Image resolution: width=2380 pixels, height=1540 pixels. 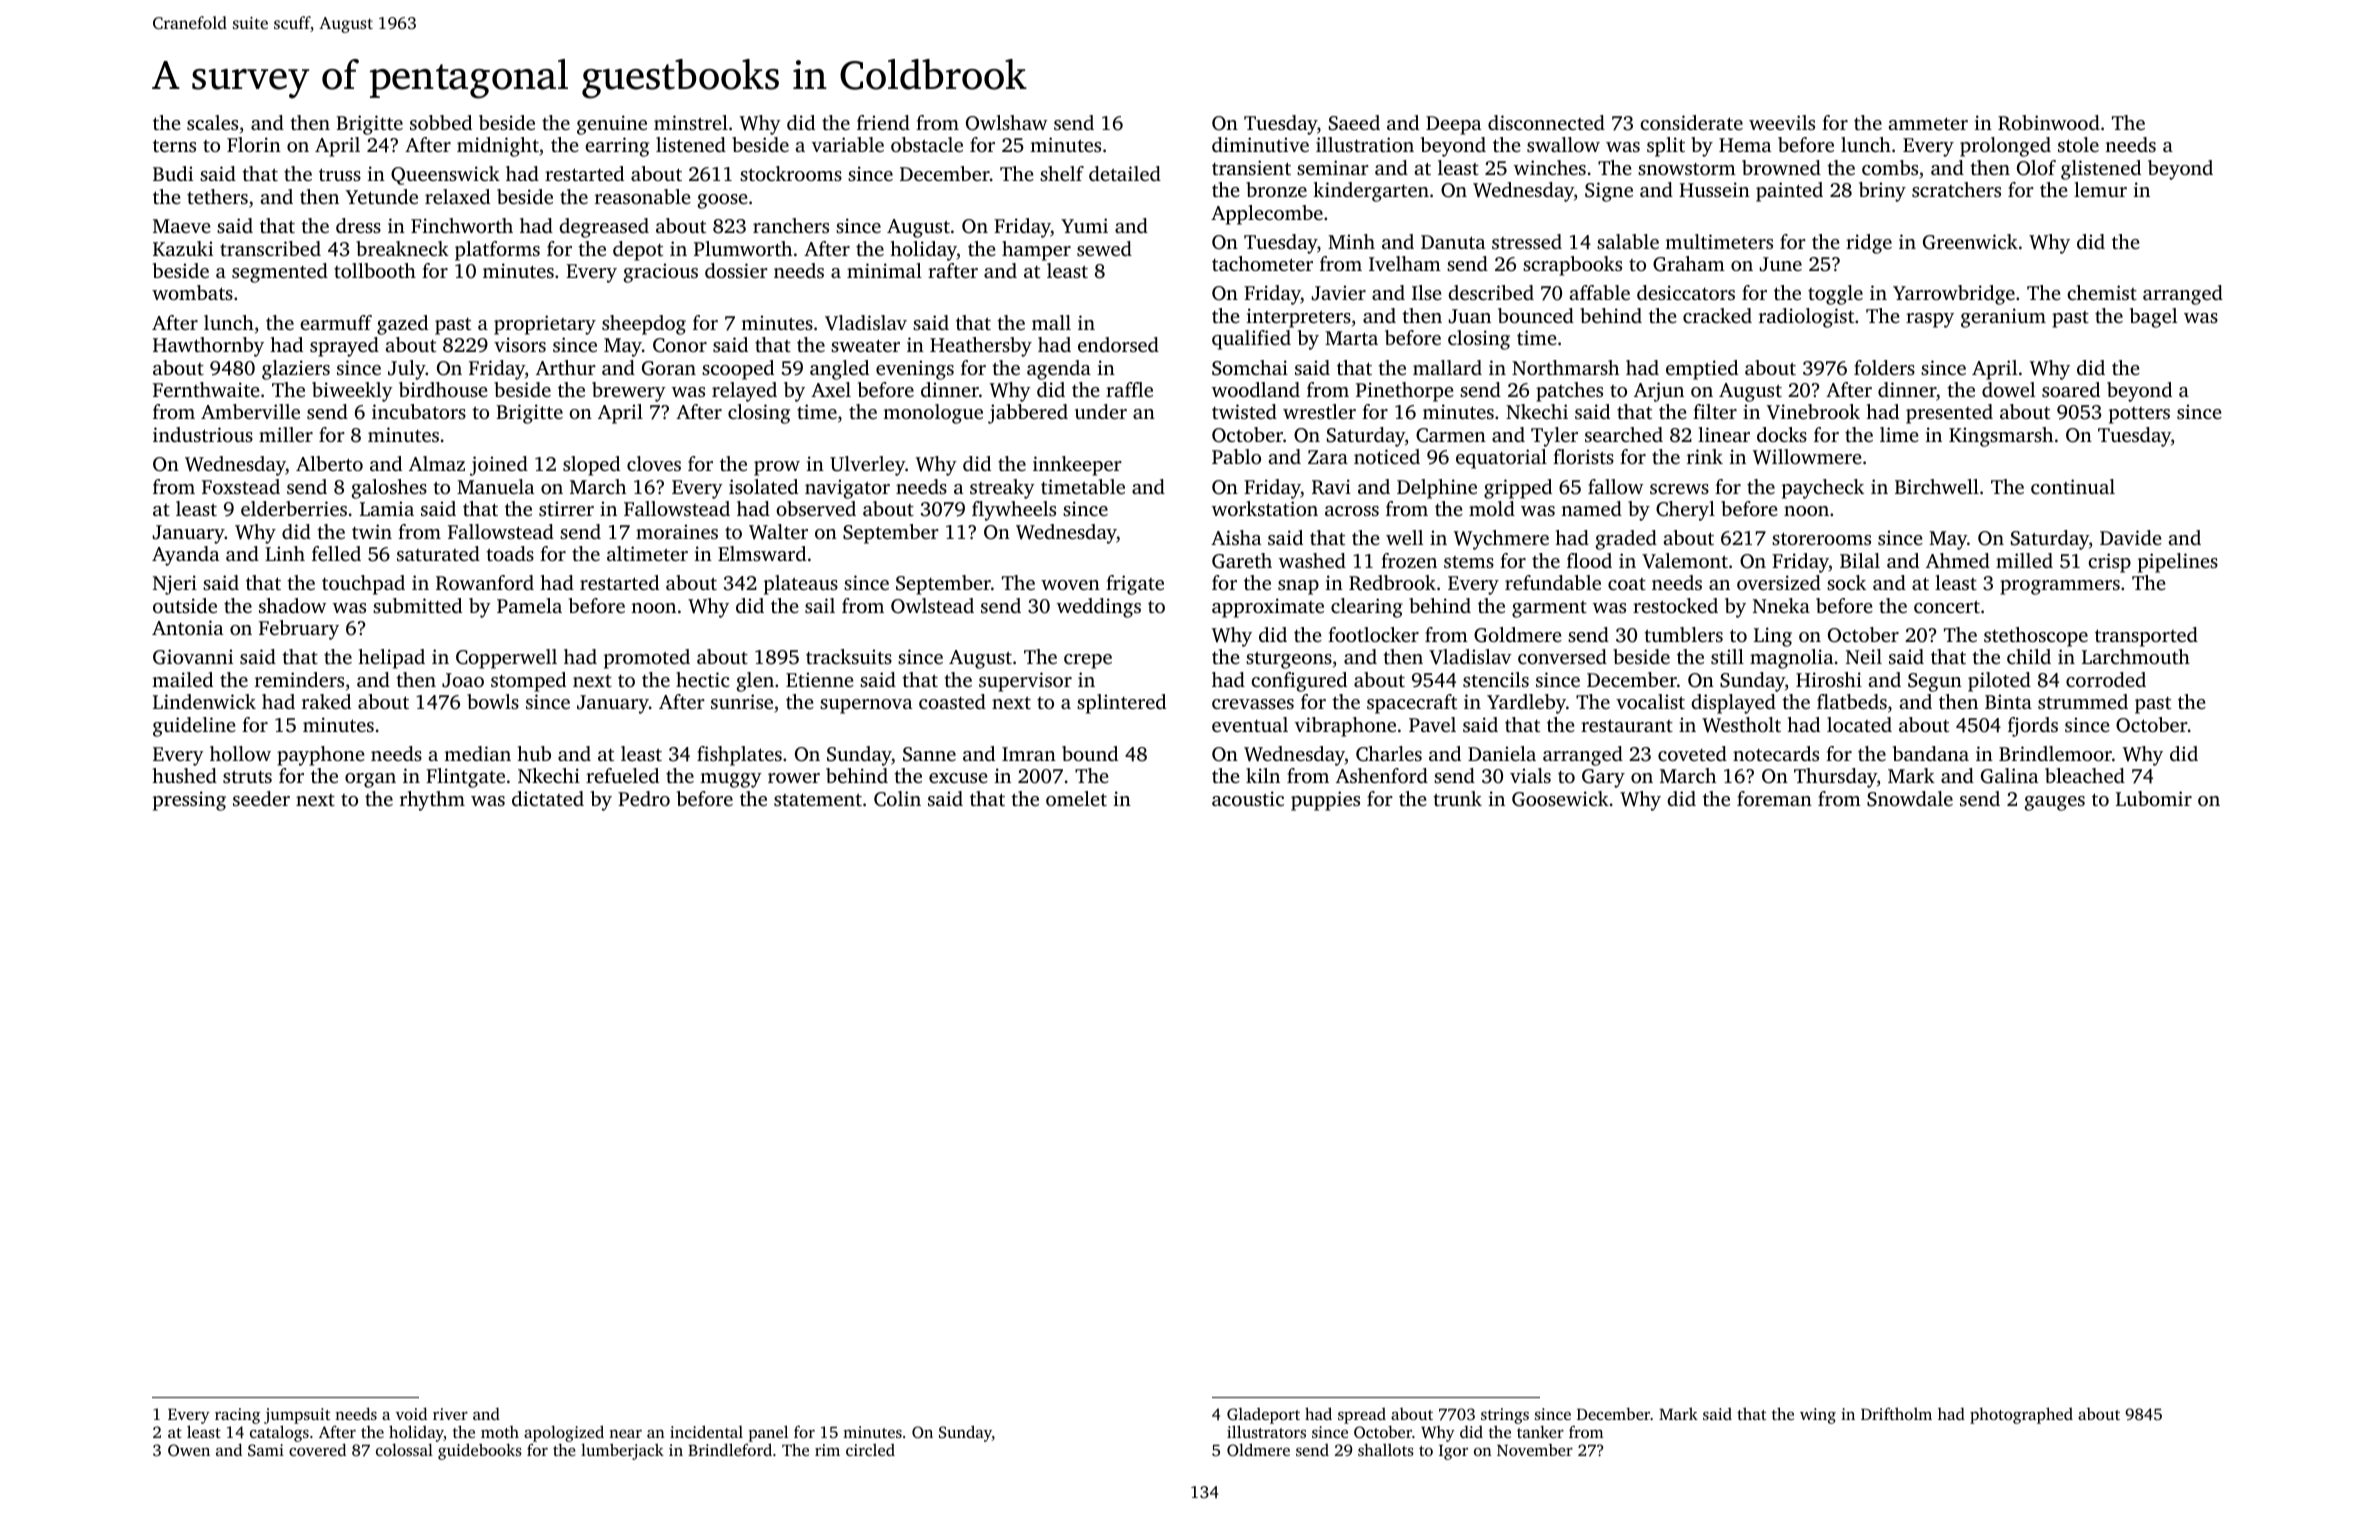 What do you see at coordinates (240, 753) in the screenshot?
I see `hollow` at bounding box center [240, 753].
